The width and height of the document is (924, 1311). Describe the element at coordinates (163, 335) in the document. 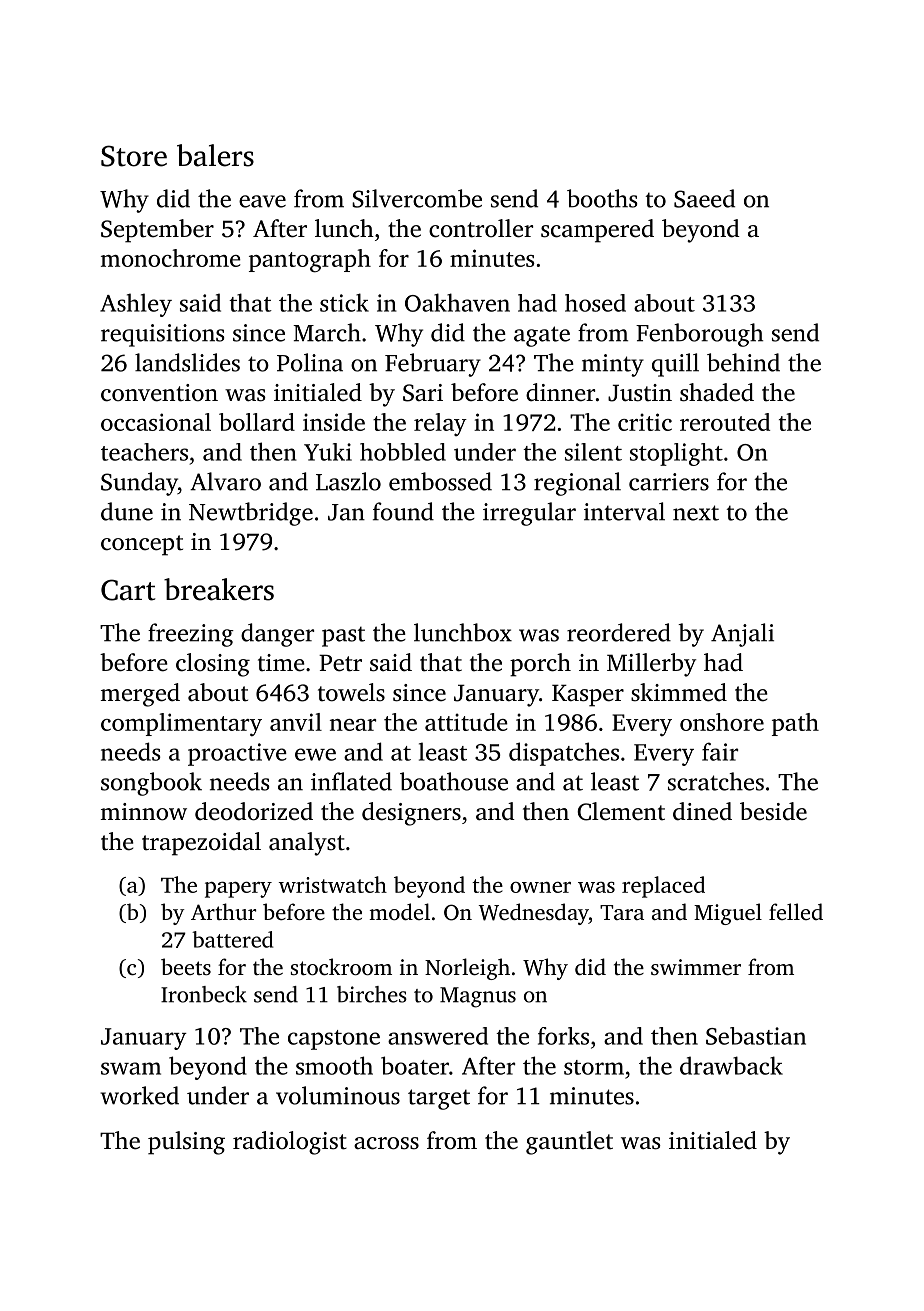

I see `requisitions` at that location.
